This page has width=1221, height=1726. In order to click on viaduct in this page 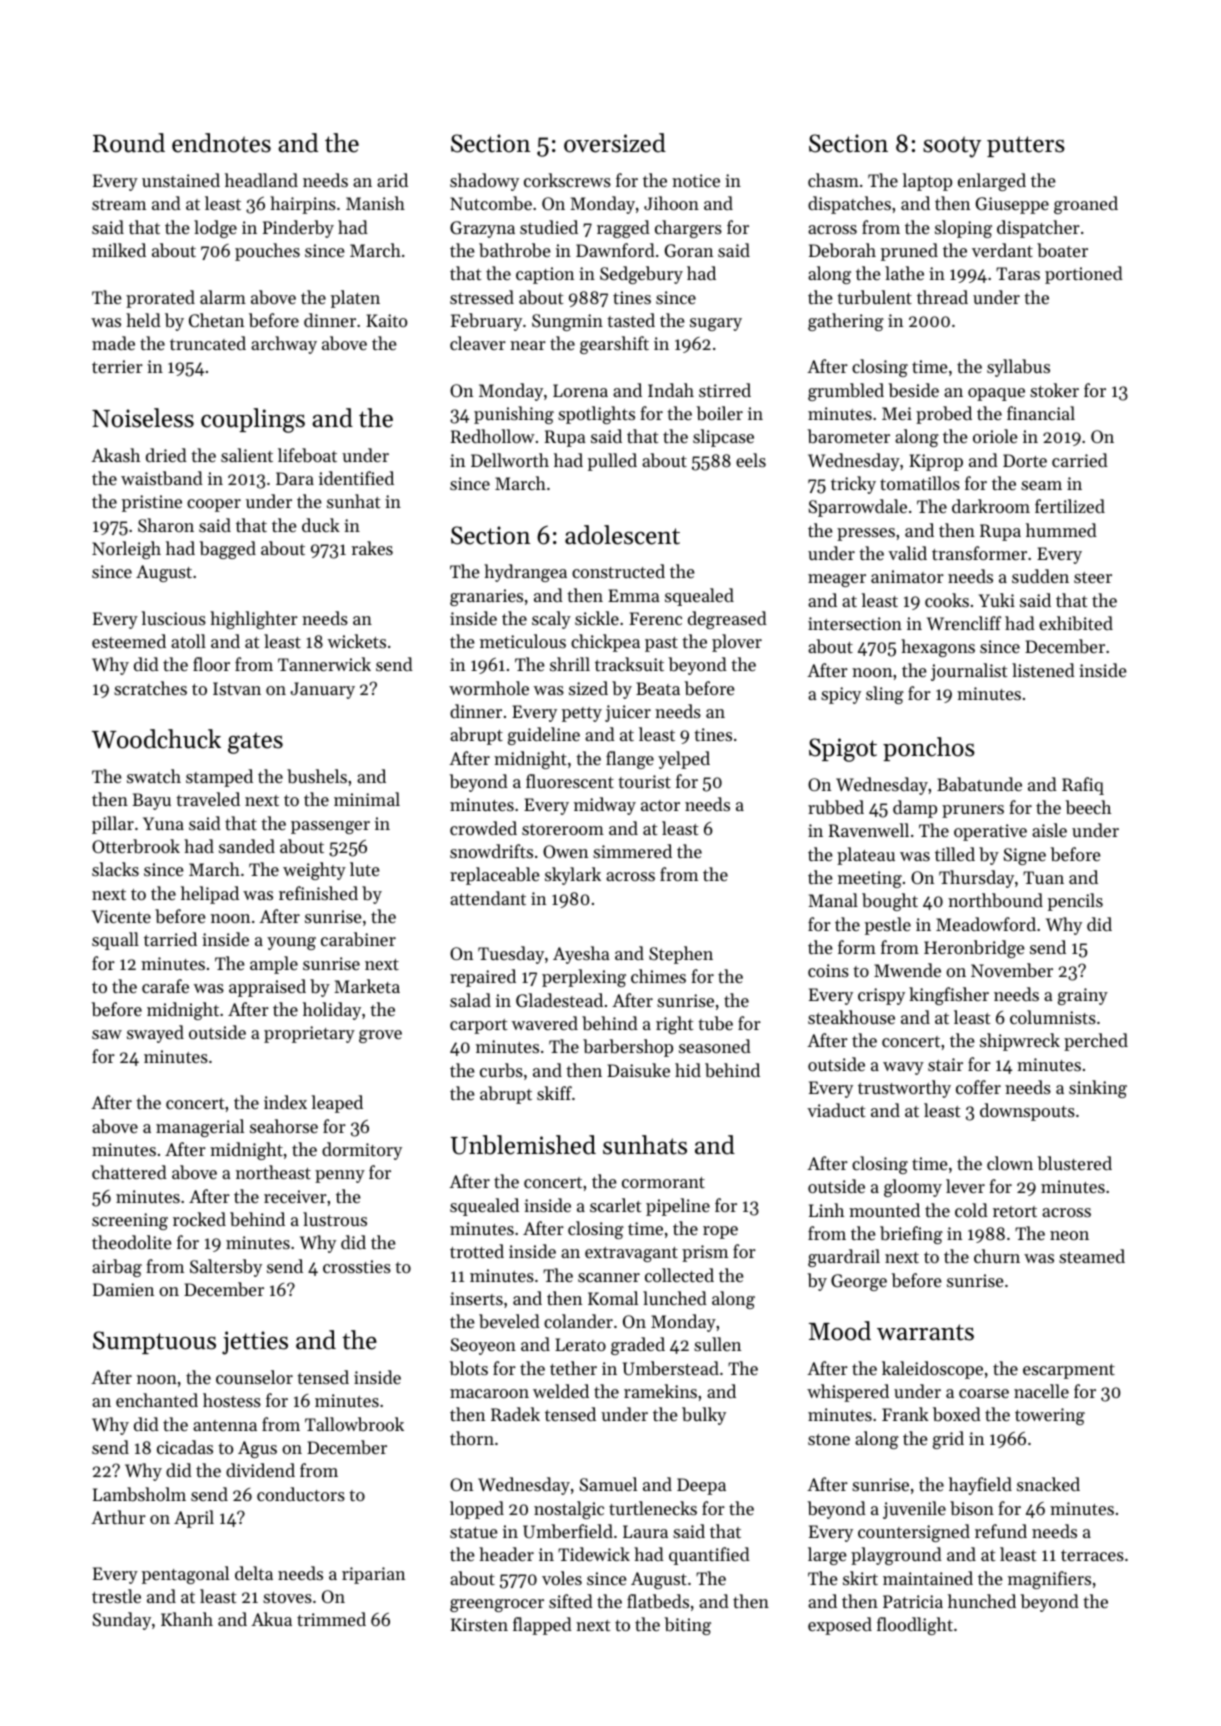, I will do `click(836, 1110)`.
